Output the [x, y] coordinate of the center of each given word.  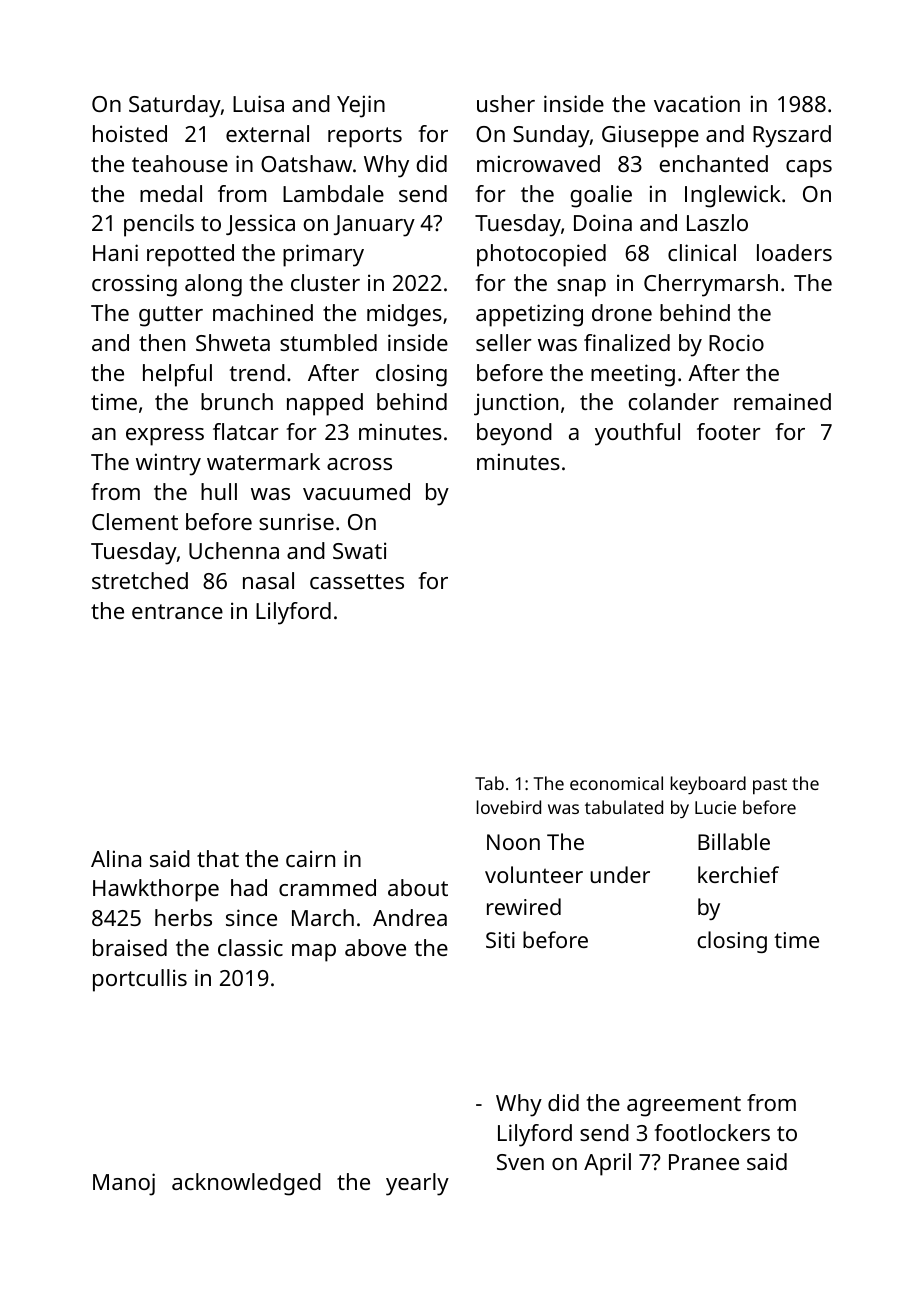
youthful [637, 434]
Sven [520, 1162]
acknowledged [246, 1184]
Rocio [736, 342]
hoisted [130, 133]
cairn [310, 858]
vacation [697, 103]
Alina [116, 858]
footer [729, 431]
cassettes [357, 581]
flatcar [246, 431]
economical [616, 783]
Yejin [361, 106]
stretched [140, 580]
